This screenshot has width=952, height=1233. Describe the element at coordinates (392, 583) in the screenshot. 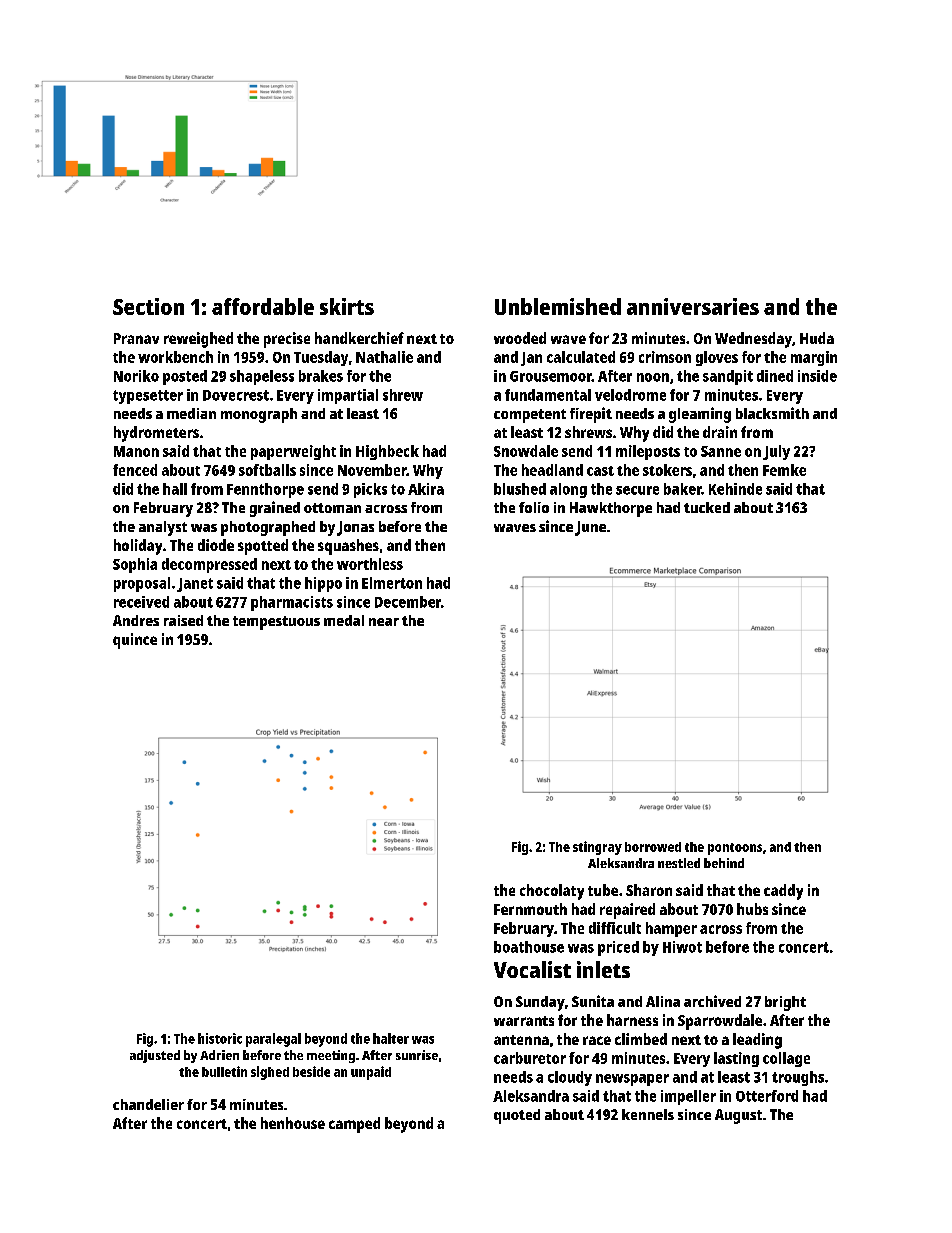

I see `Elmerton` at that location.
